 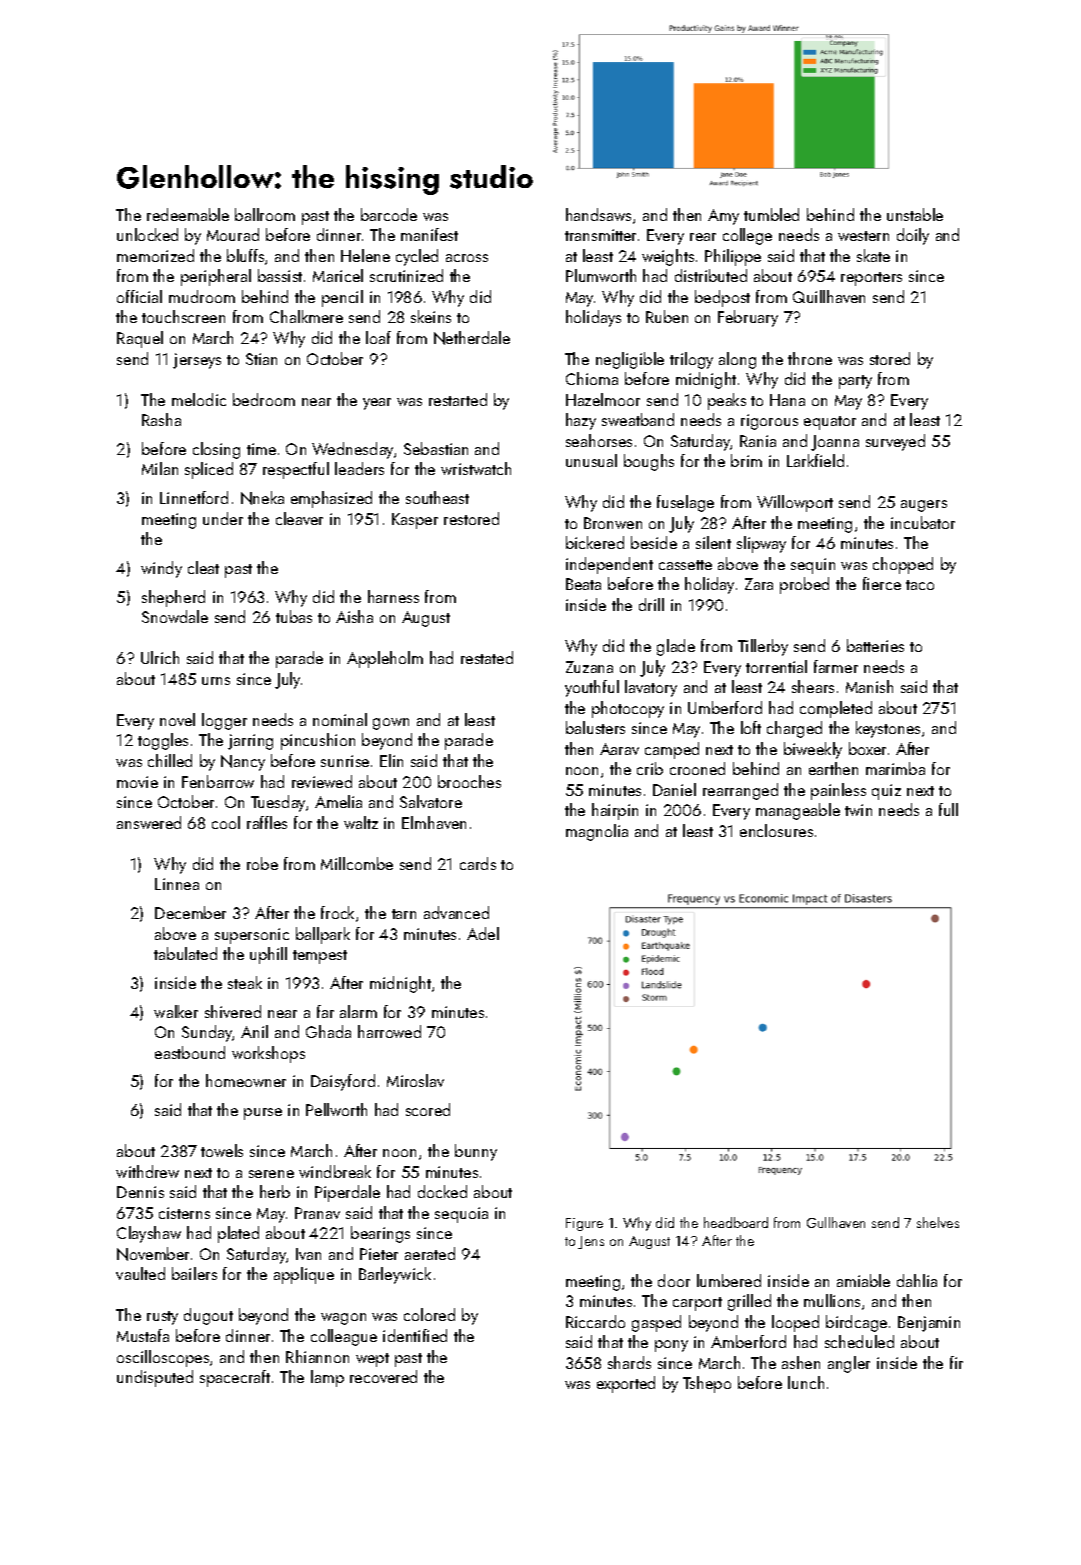 What do you see at coordinates (163, 741) in the screenshot?
I see `toggles` at bounding box center [163, 741].
